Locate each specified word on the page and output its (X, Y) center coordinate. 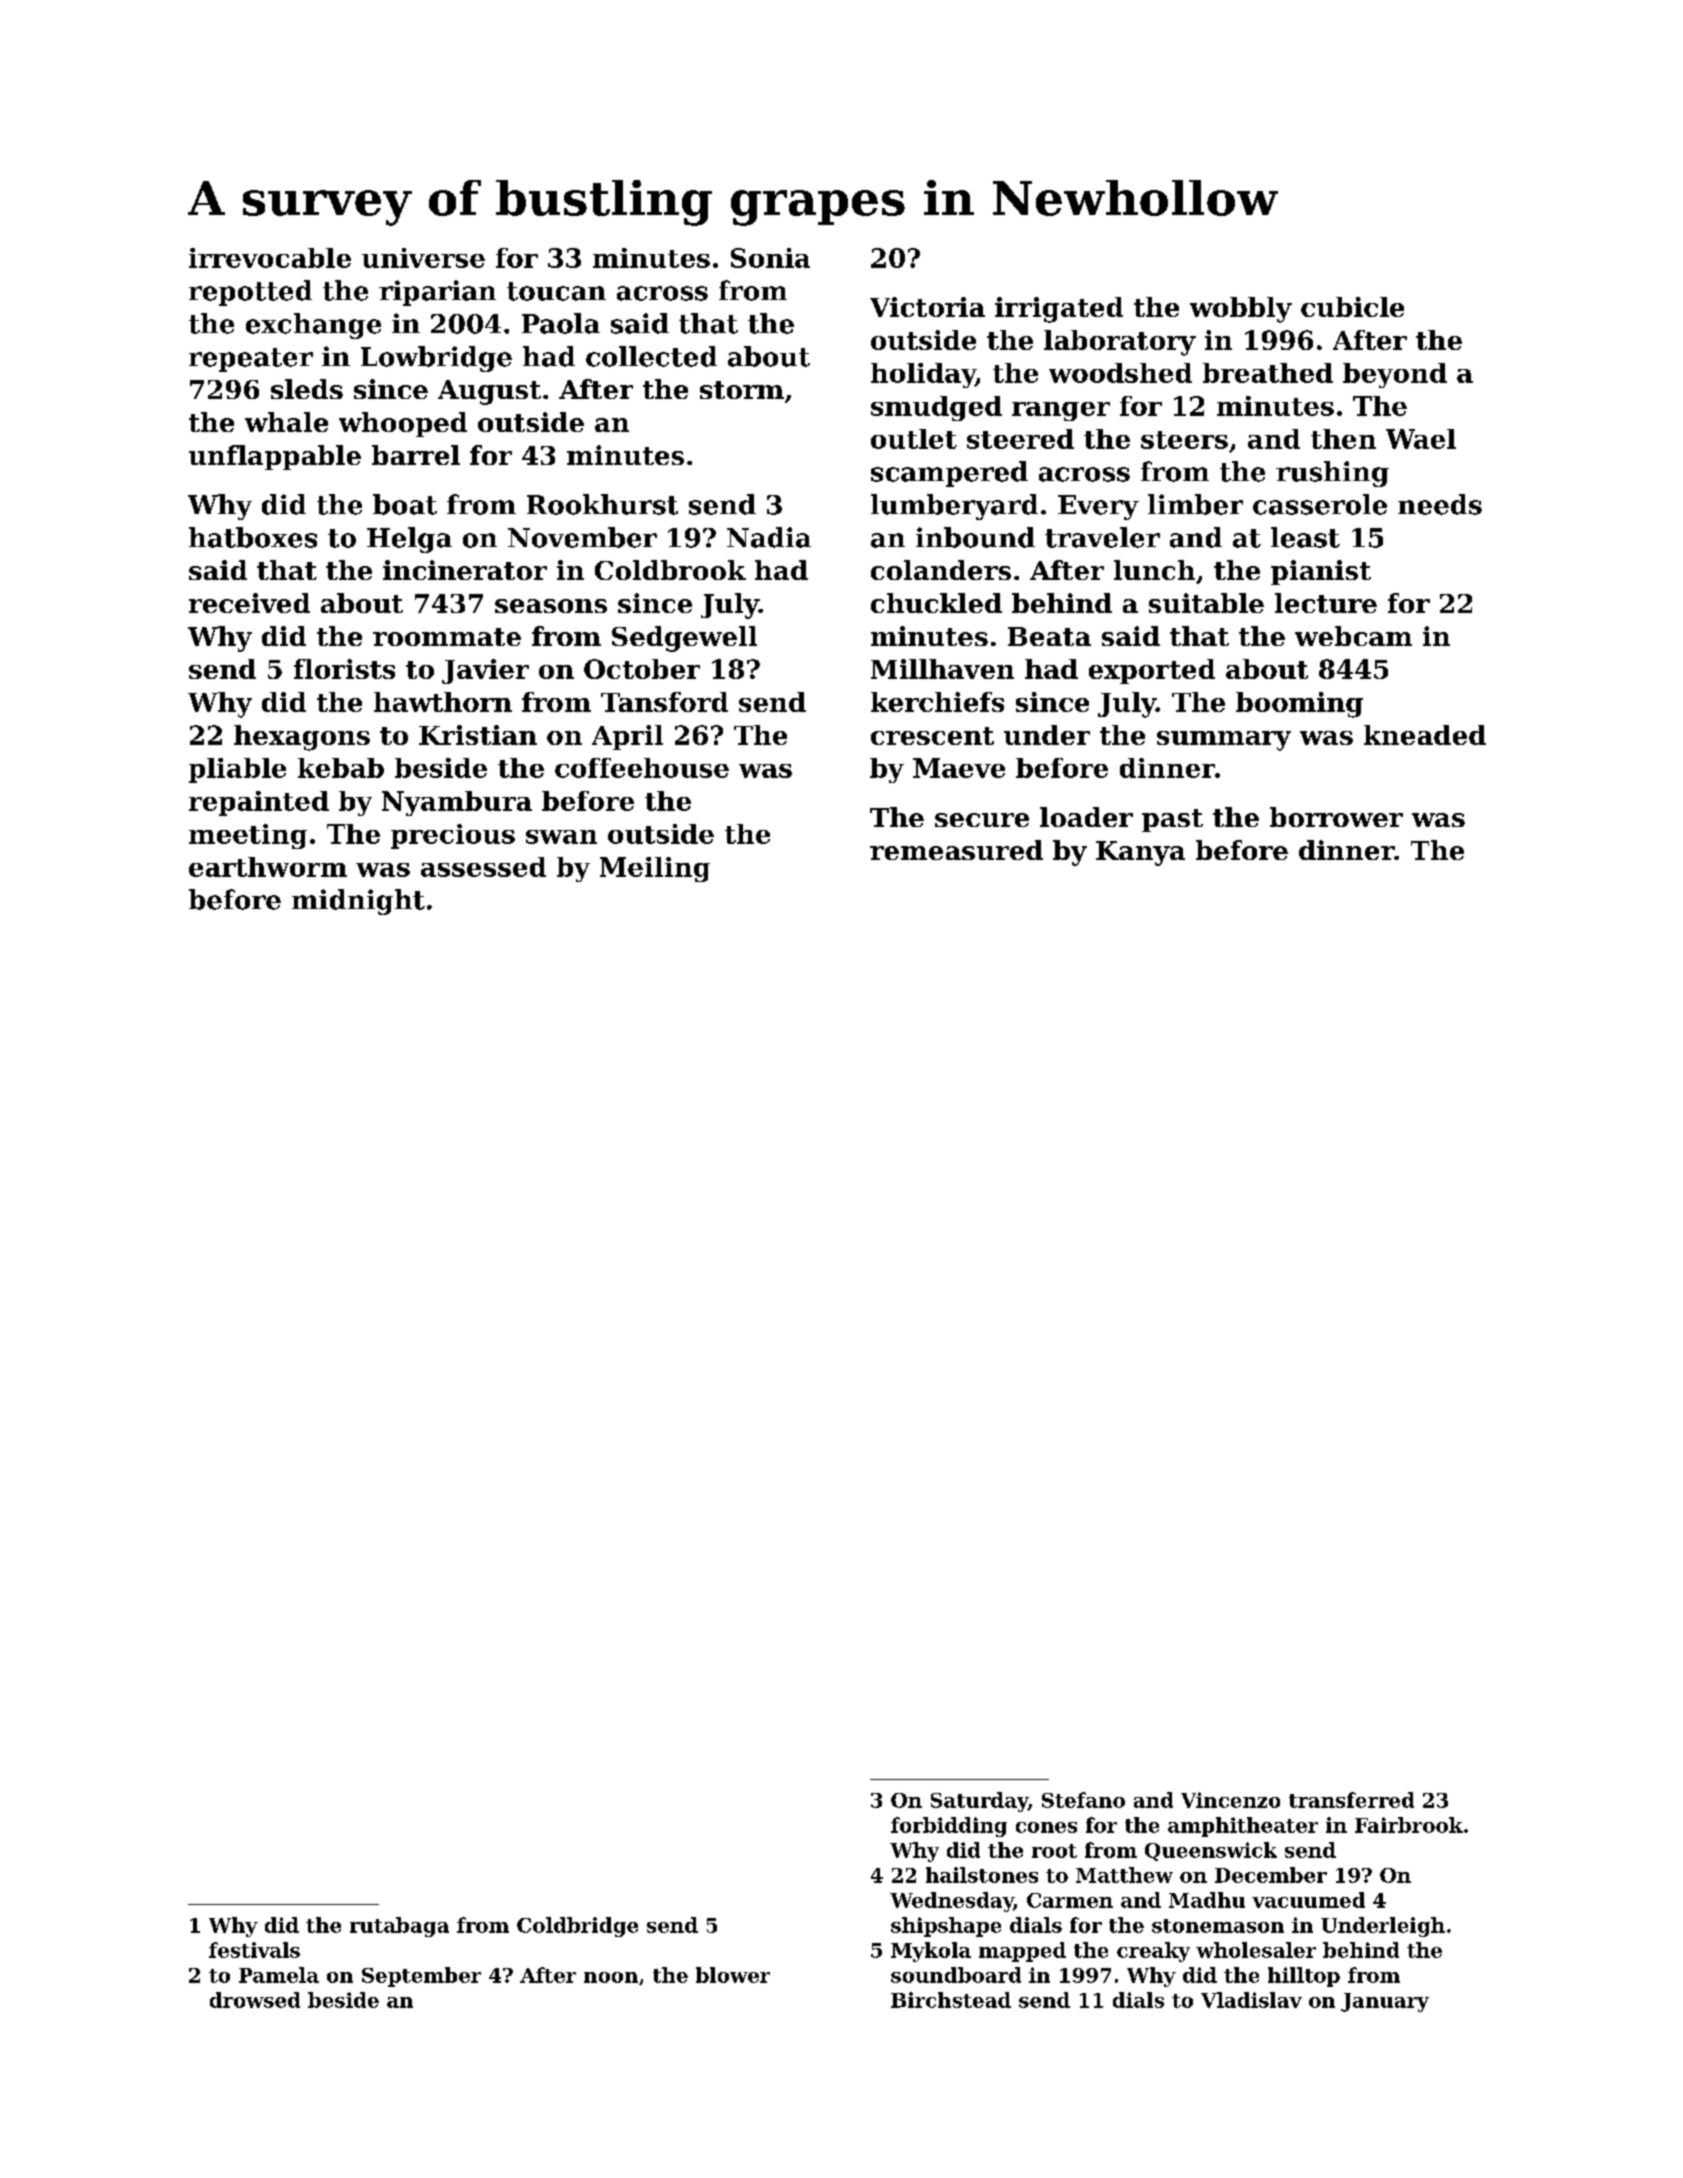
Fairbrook (1409, 1825)
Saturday (979, 1802)
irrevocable (270, 258)
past (1172, 820)
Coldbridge (577, 1927)
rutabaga (399, 1927)
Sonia (770, 258)
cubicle (1352, 307)
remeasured (956, 850)
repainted (259, 803)
